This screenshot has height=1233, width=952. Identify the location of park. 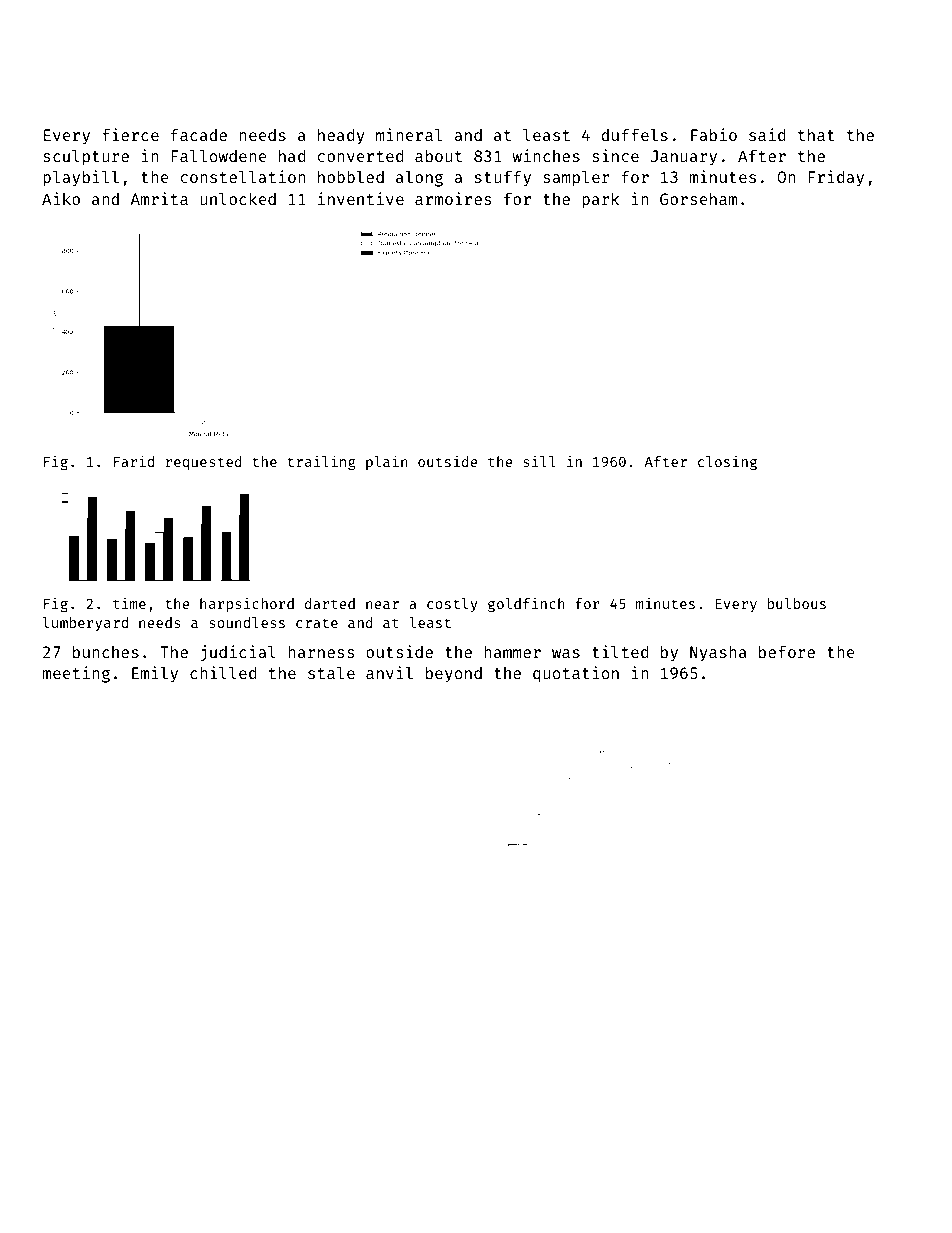
(601, 200).
